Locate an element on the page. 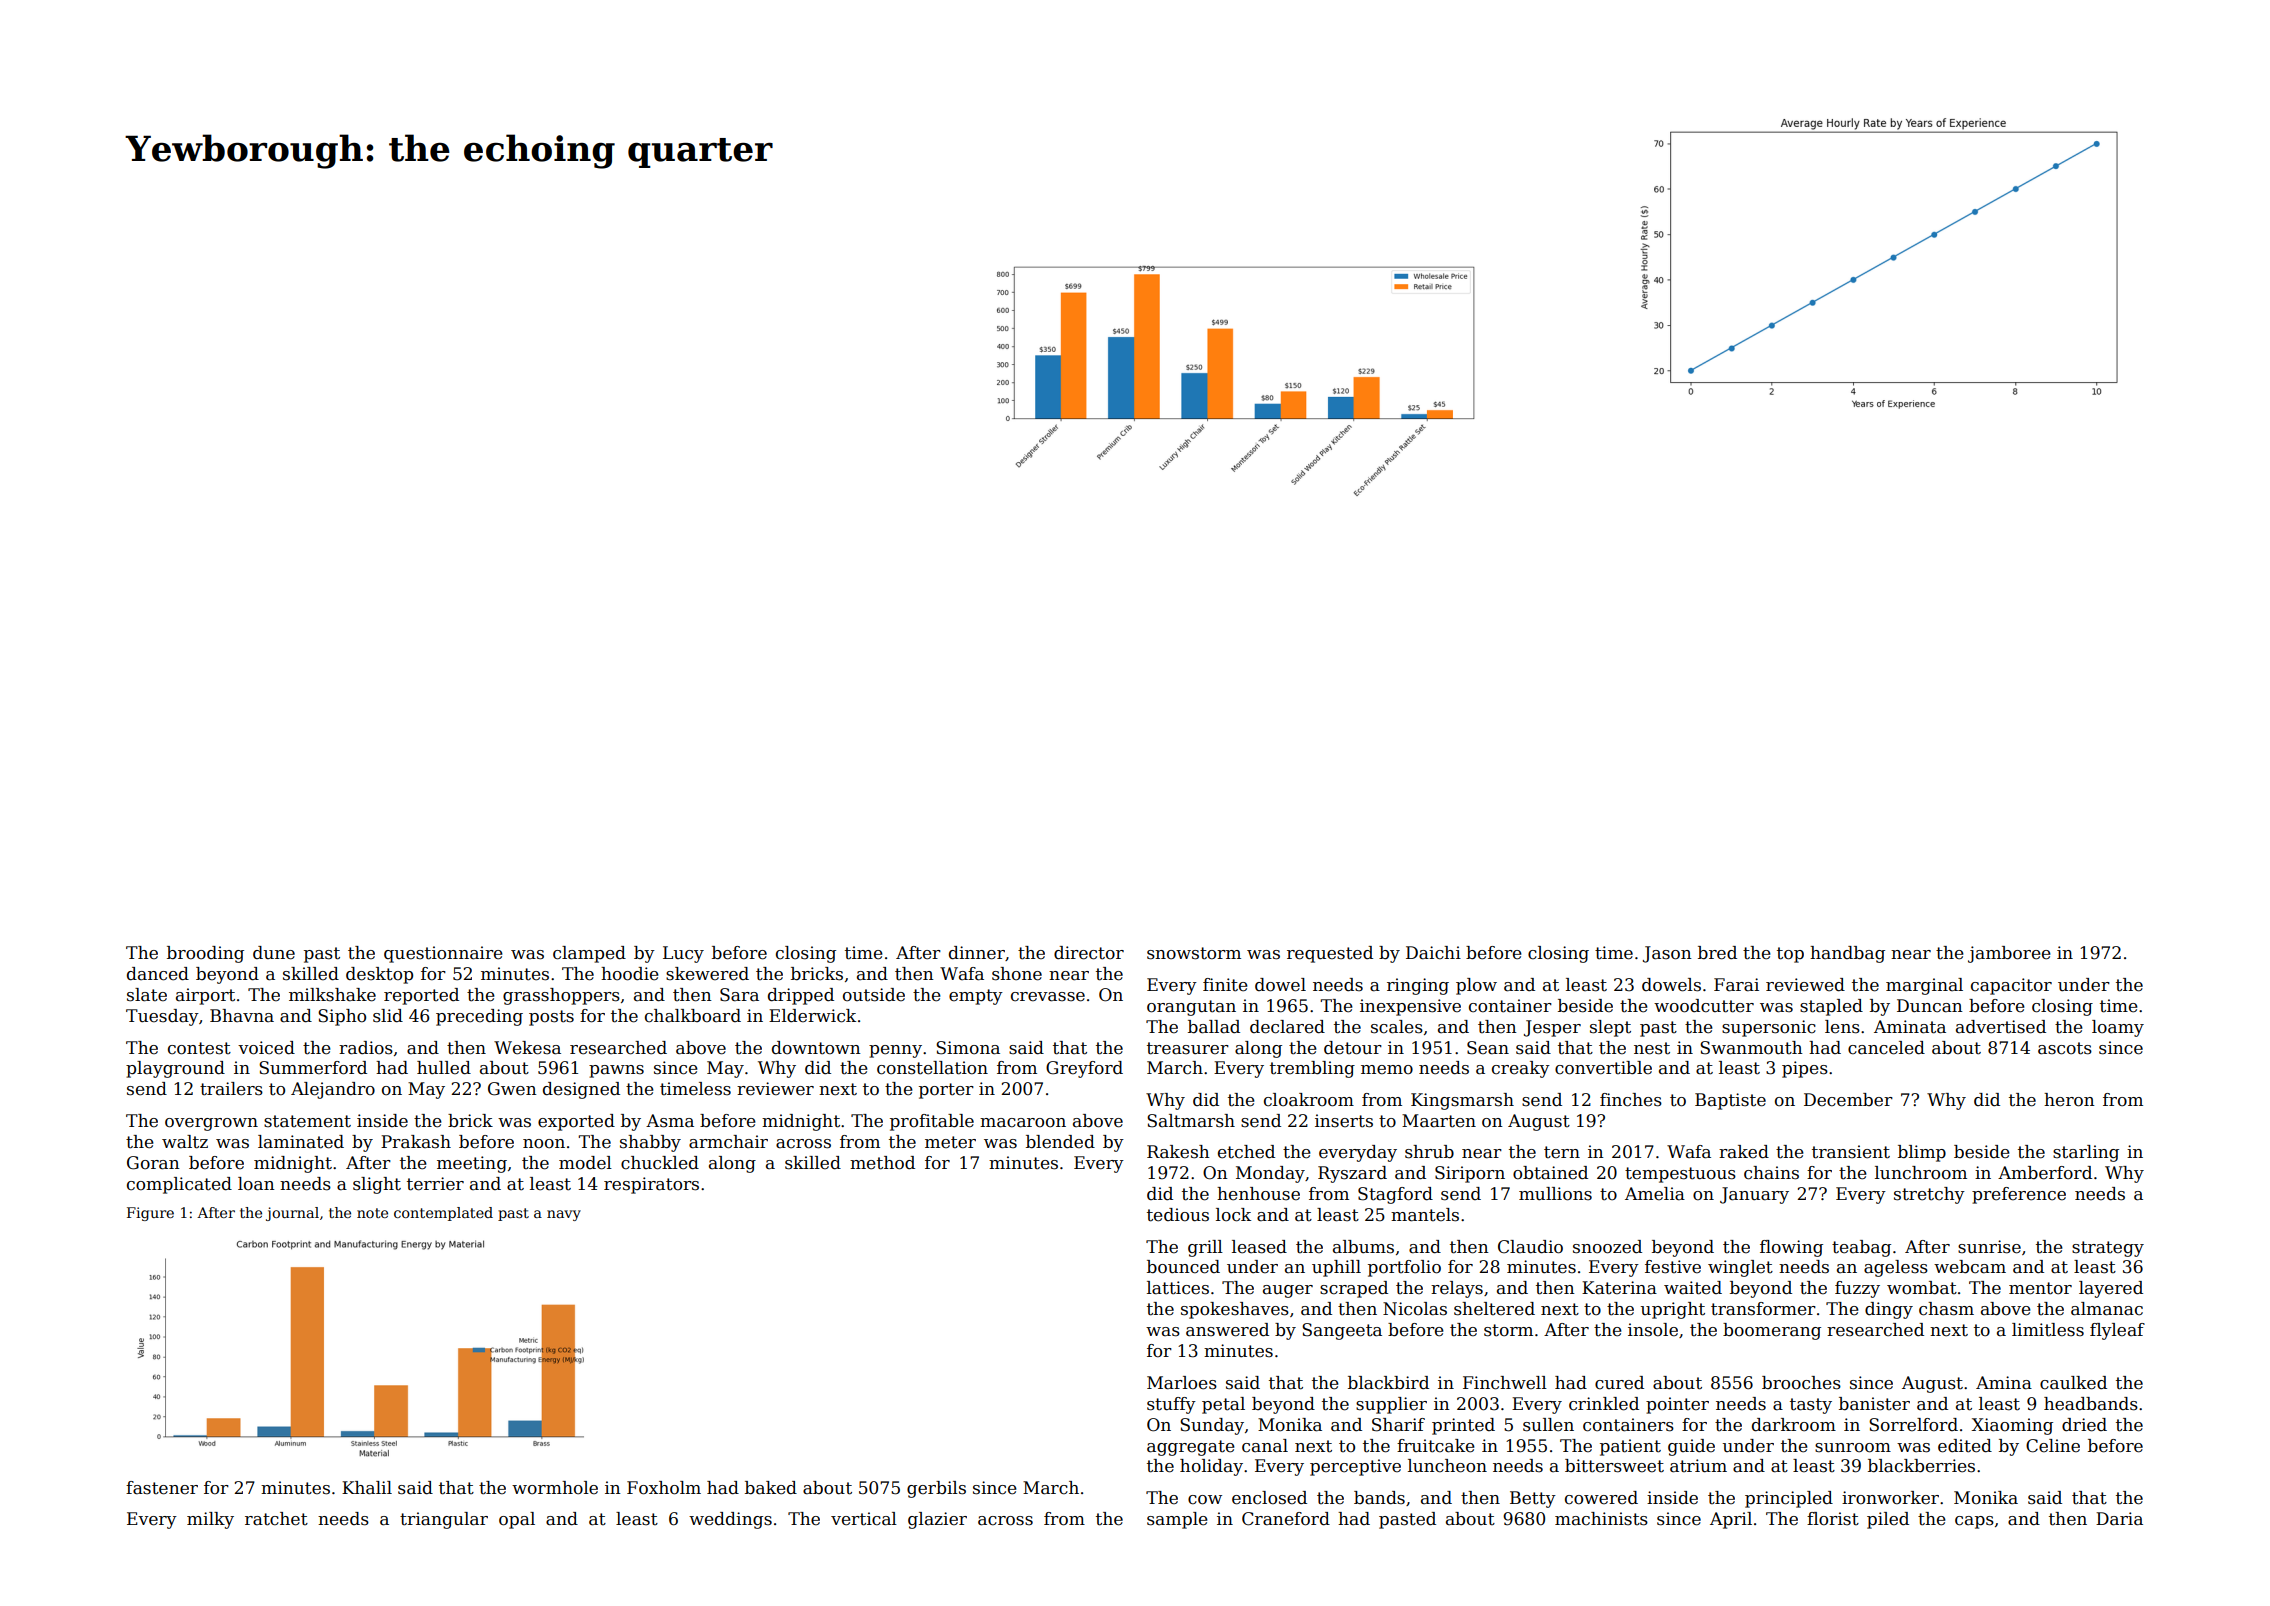 Image resolution: width=2270 pixels, height=1606 pixels. dinner is located at coordinates (977, 953).
